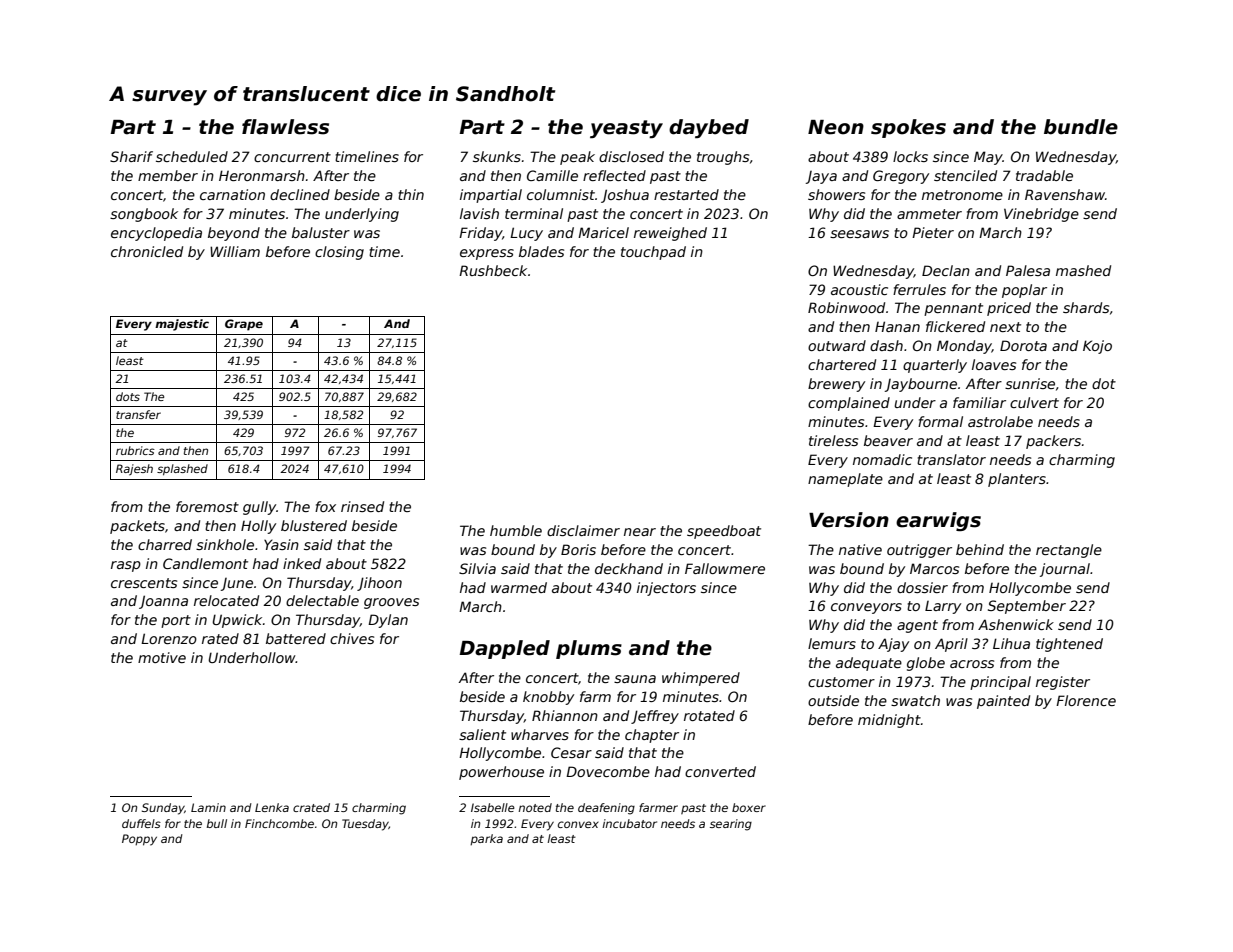 The height and width of the document is (952, 1233). What do you see at coordinates (561, 194) in the document?
I see `columnist` at bounding box center [561, 194].
